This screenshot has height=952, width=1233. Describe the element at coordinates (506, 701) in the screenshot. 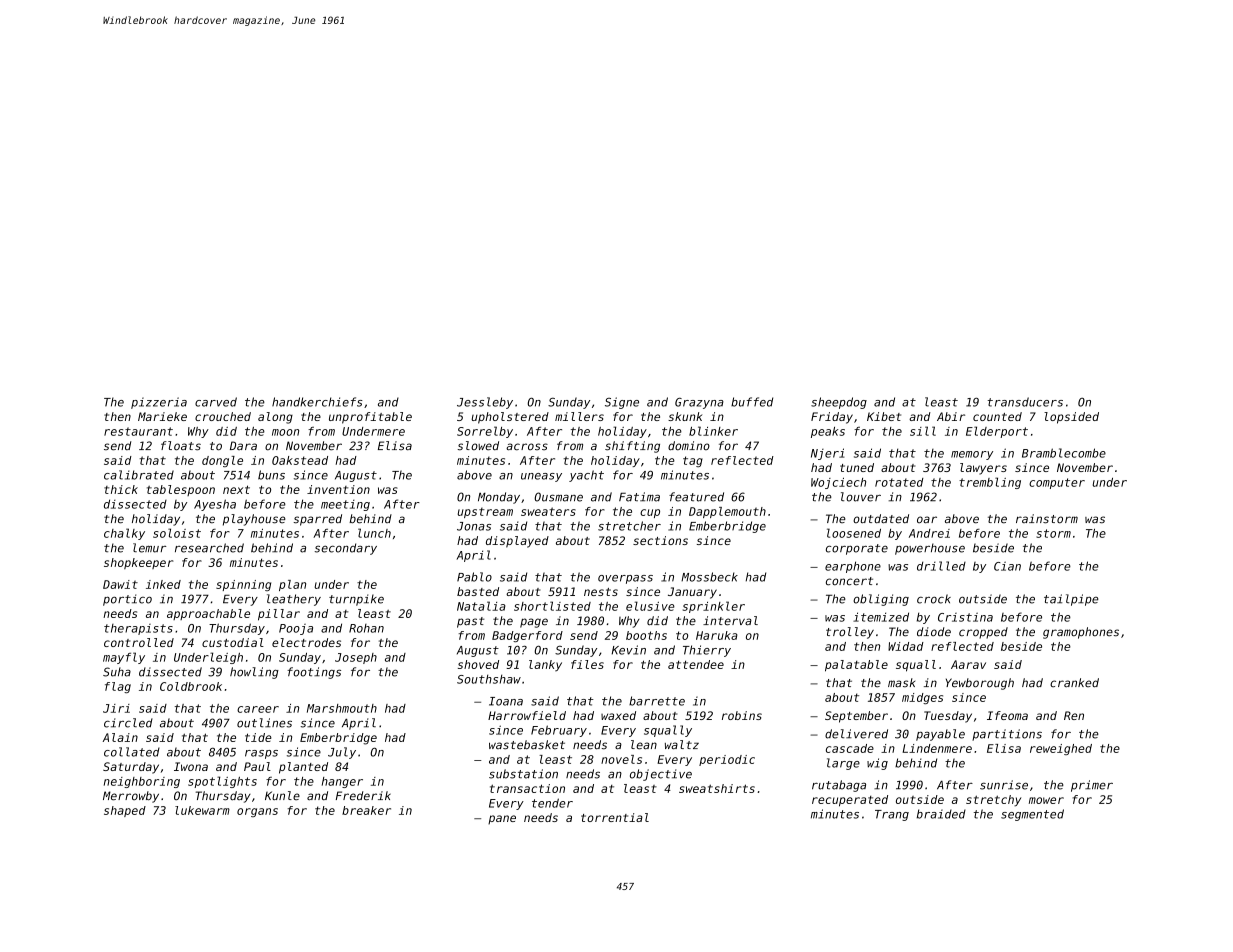

I see `Ioana` at that location.
